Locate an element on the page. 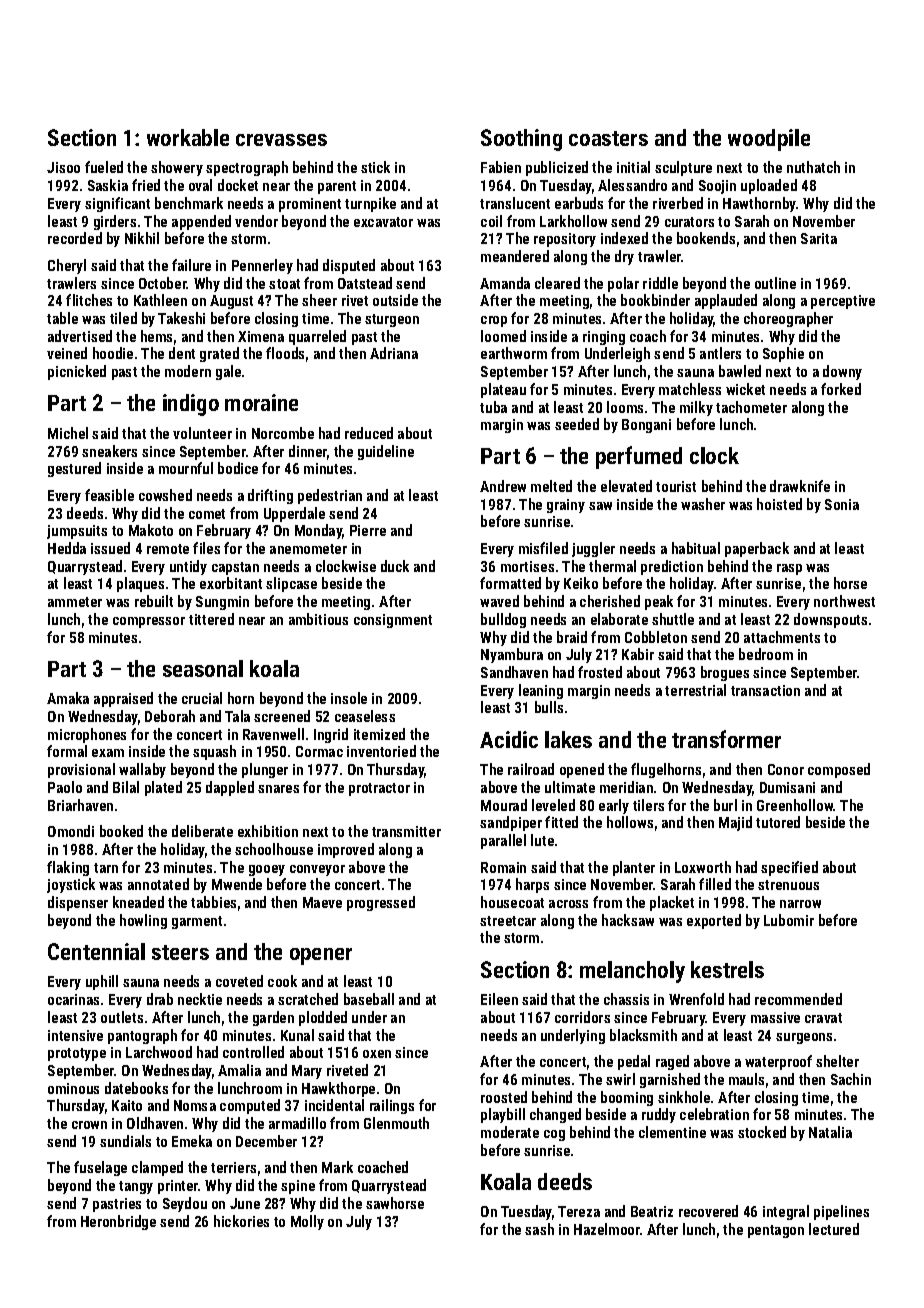 The width and height of the image is (924, 1308). sash is located at coordinates (539, 1229).
